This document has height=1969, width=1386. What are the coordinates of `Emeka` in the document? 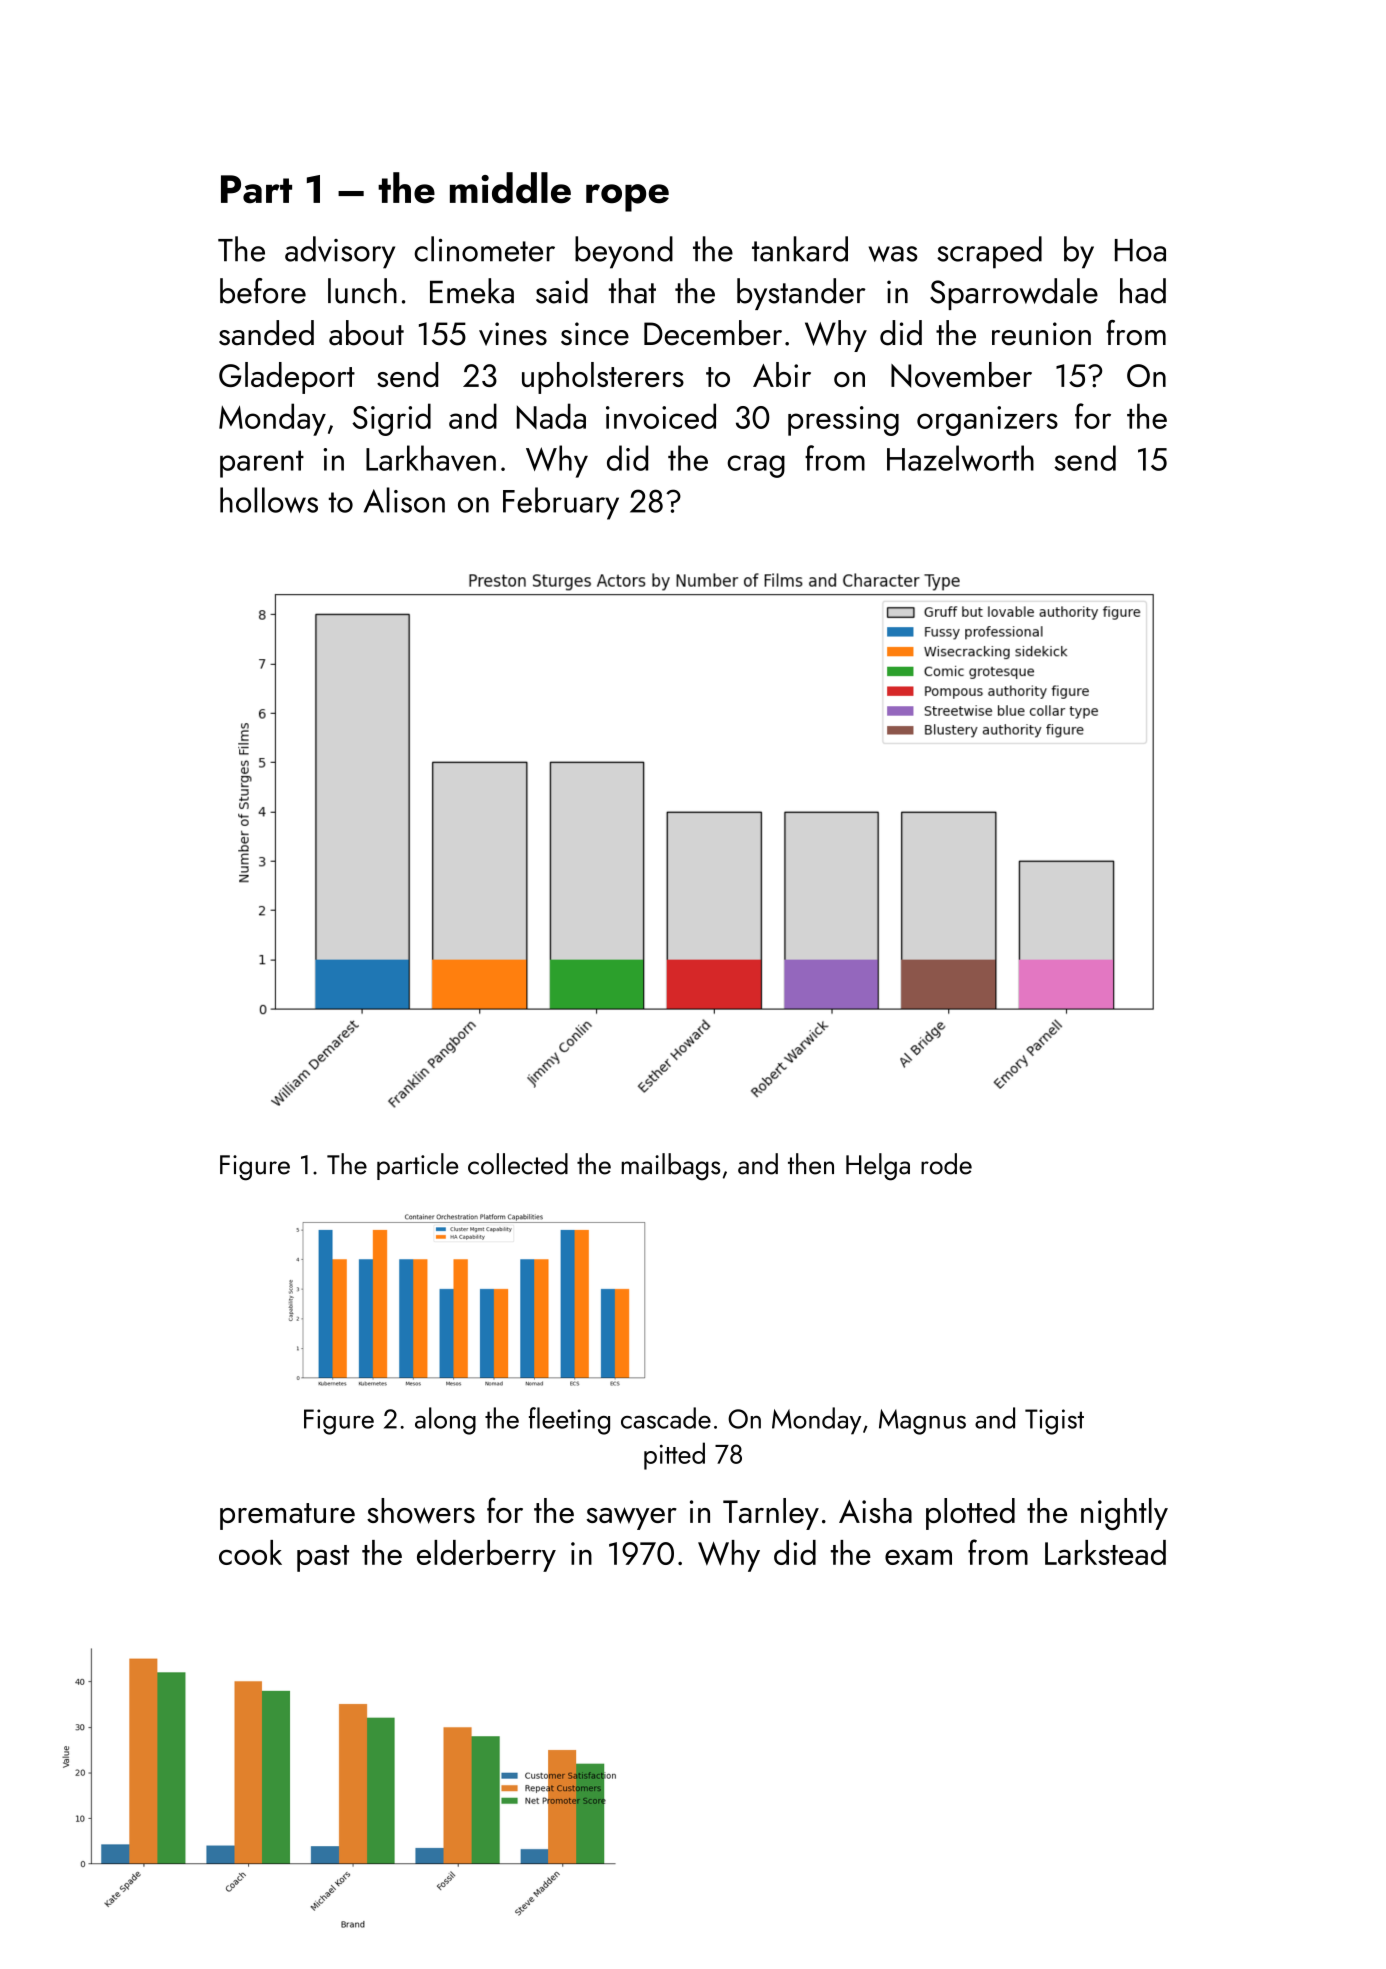 It's located at (472, 291).
